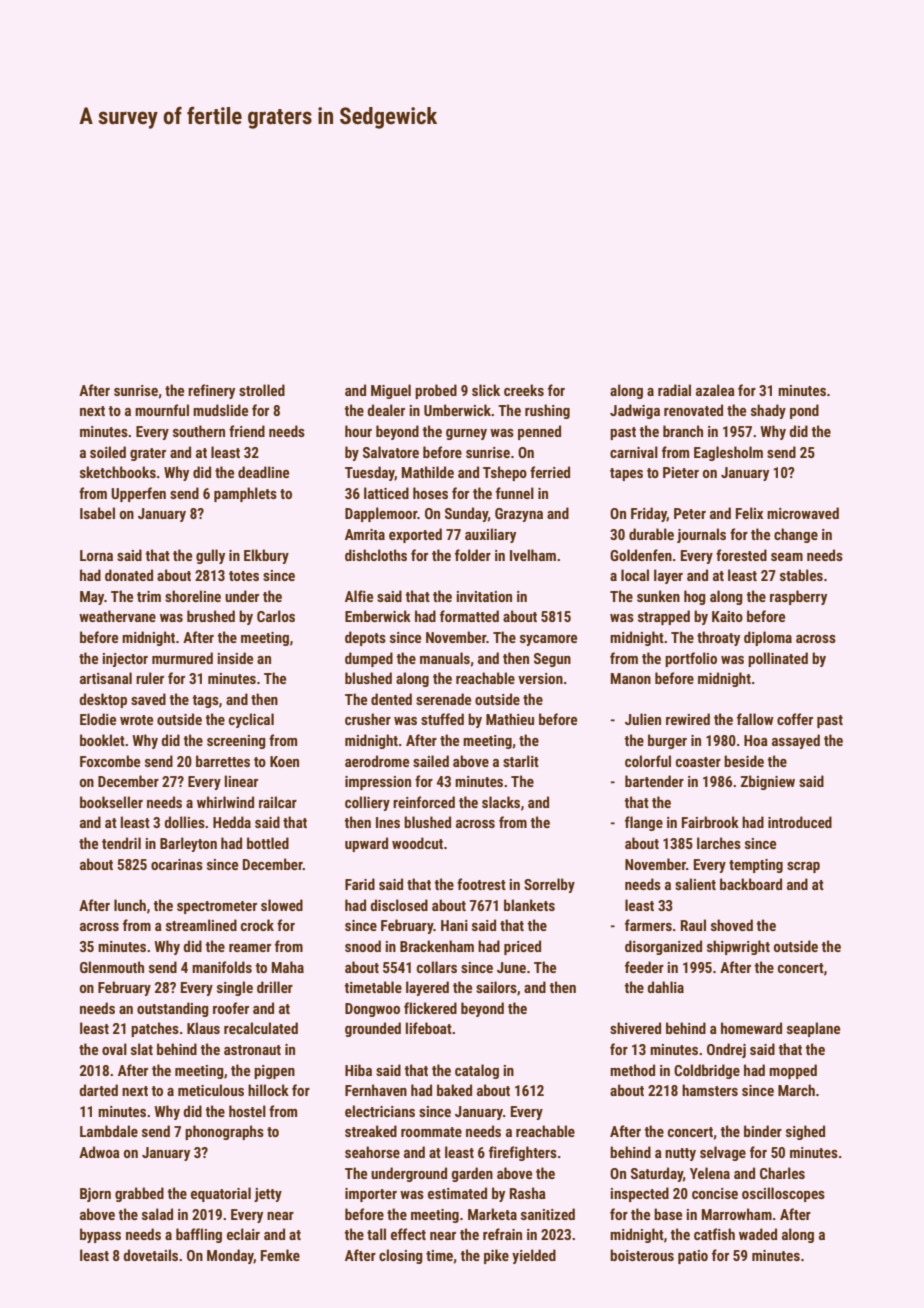 This screenshot has height=1308, width=924. What do you see at coordinates (211, 391) in the screenshot?
I see `refinery` at bounding box center [211, 391].
